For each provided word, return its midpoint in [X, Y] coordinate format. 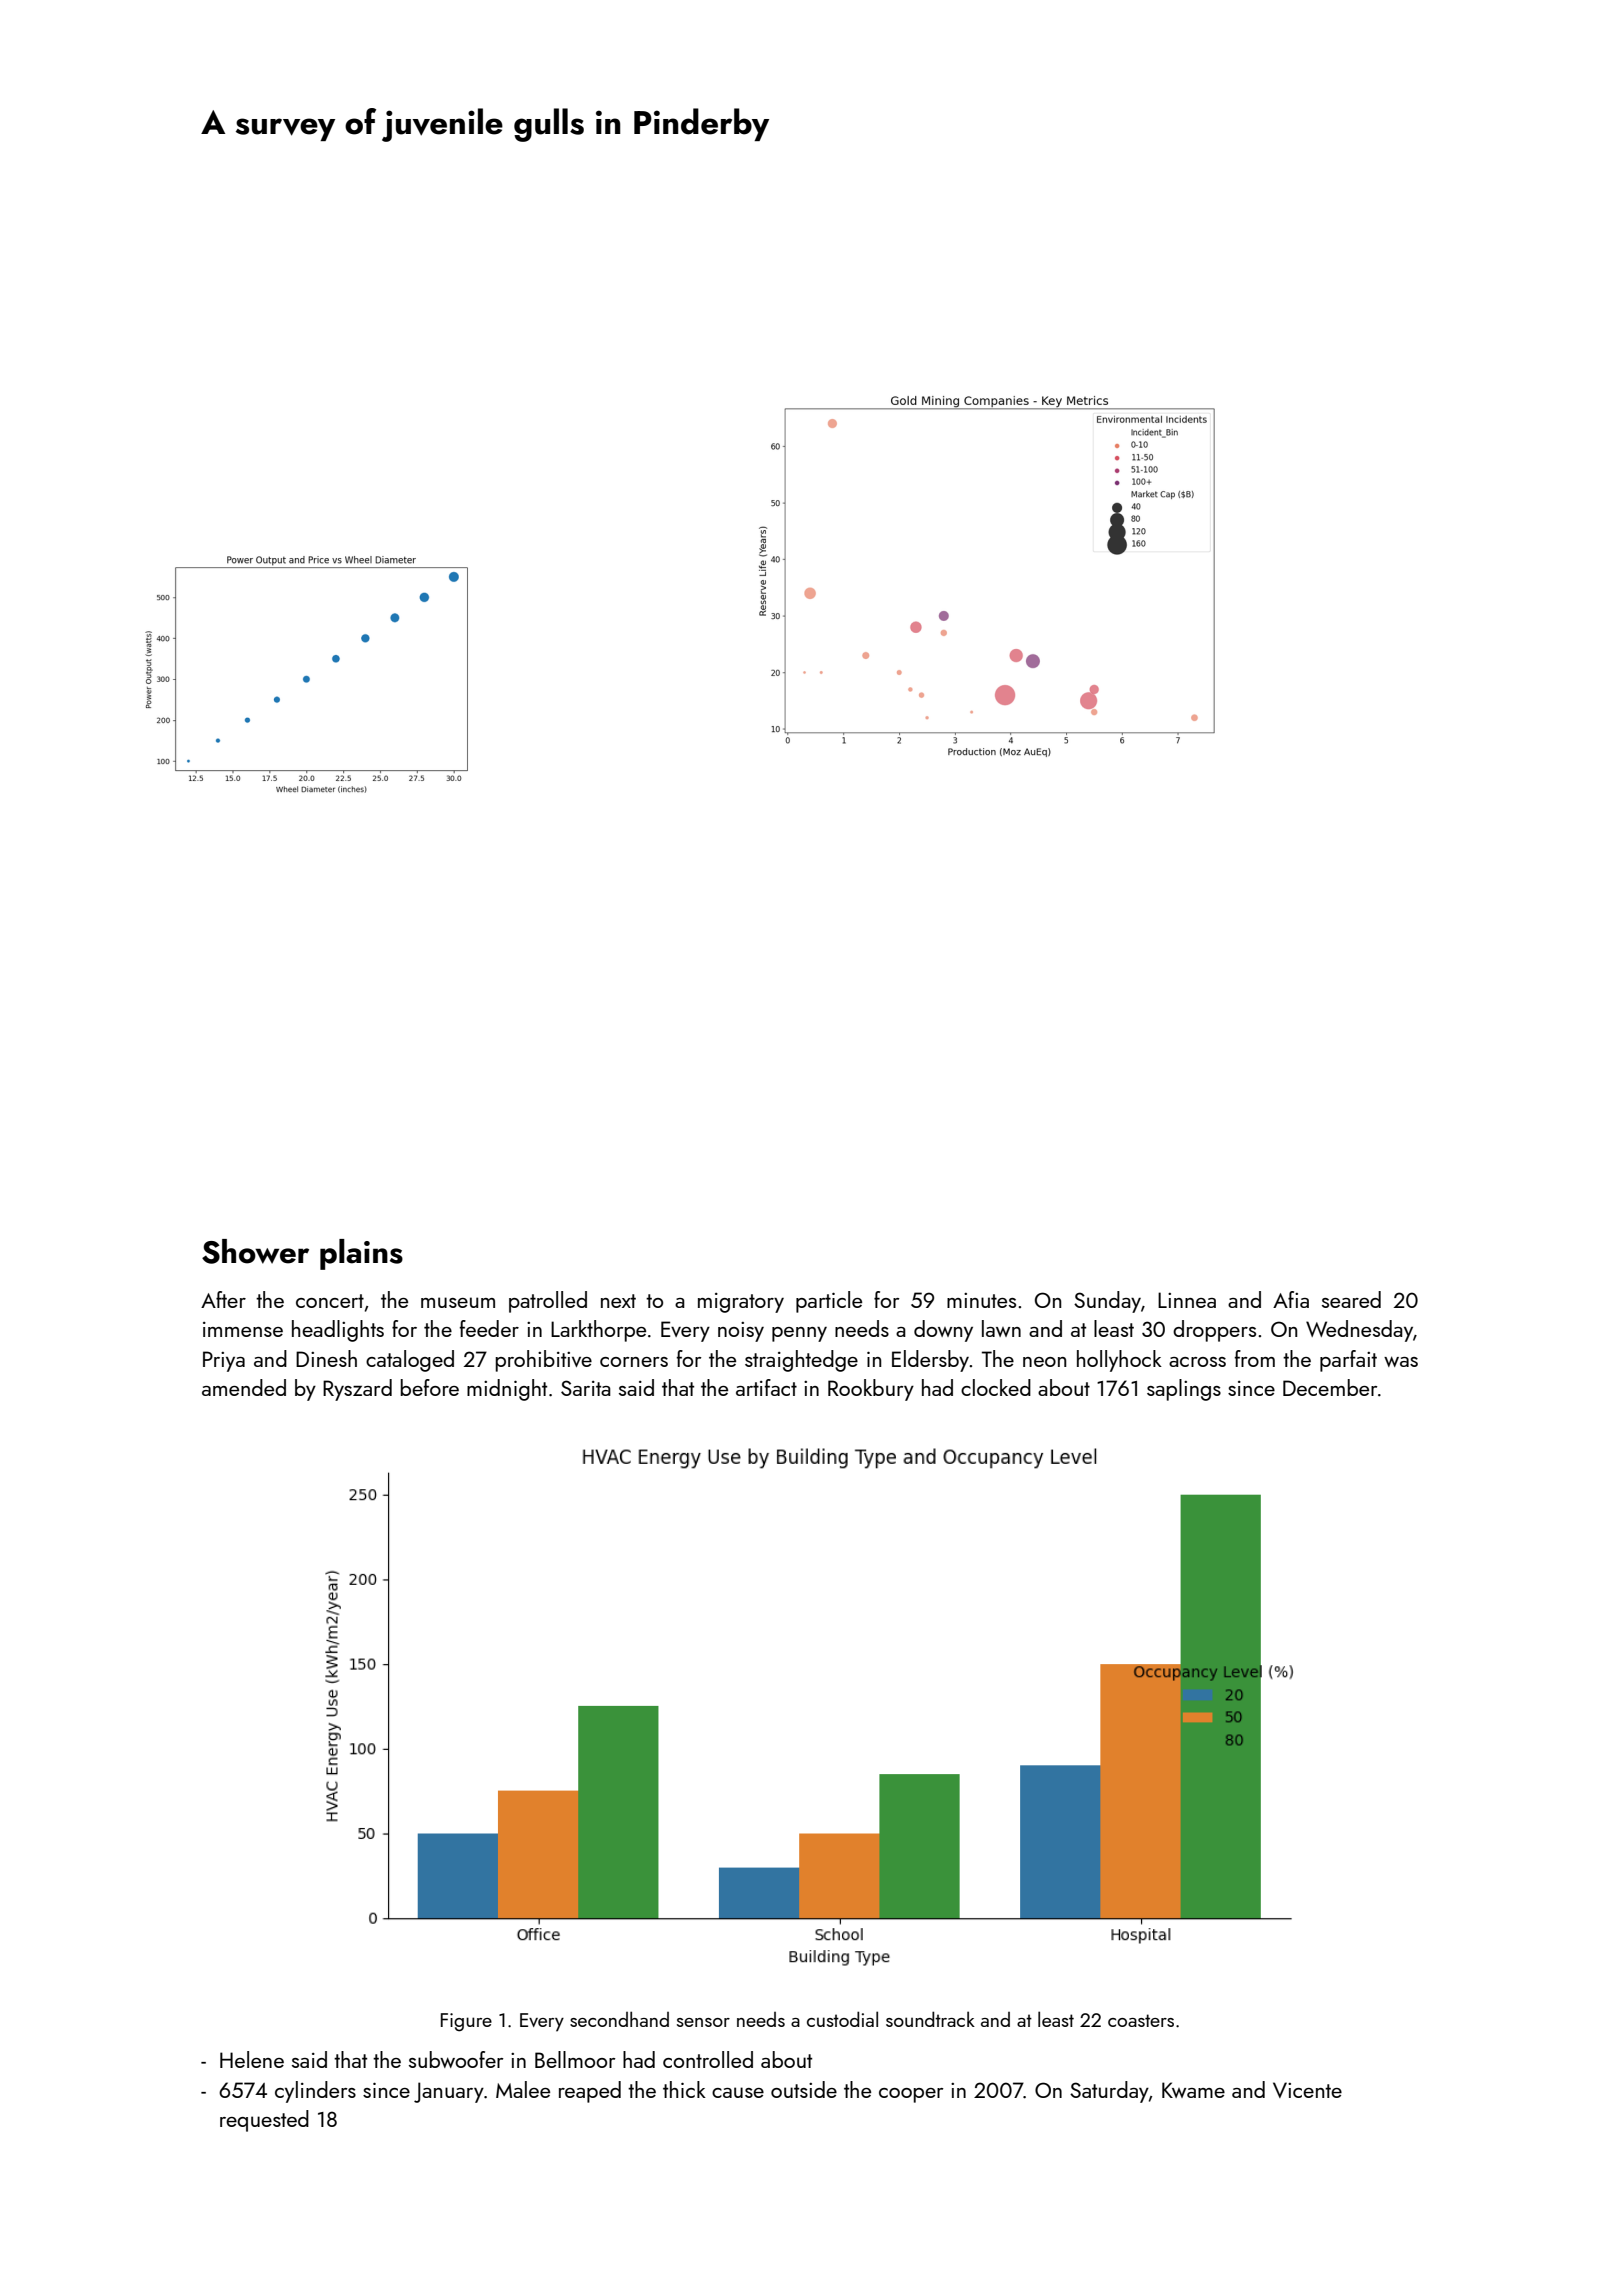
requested [264, 2121]
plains [361, 1254]
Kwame [1193, 2090]
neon [1044, 1362]
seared [1351, 1299]
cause [738, 2092]
